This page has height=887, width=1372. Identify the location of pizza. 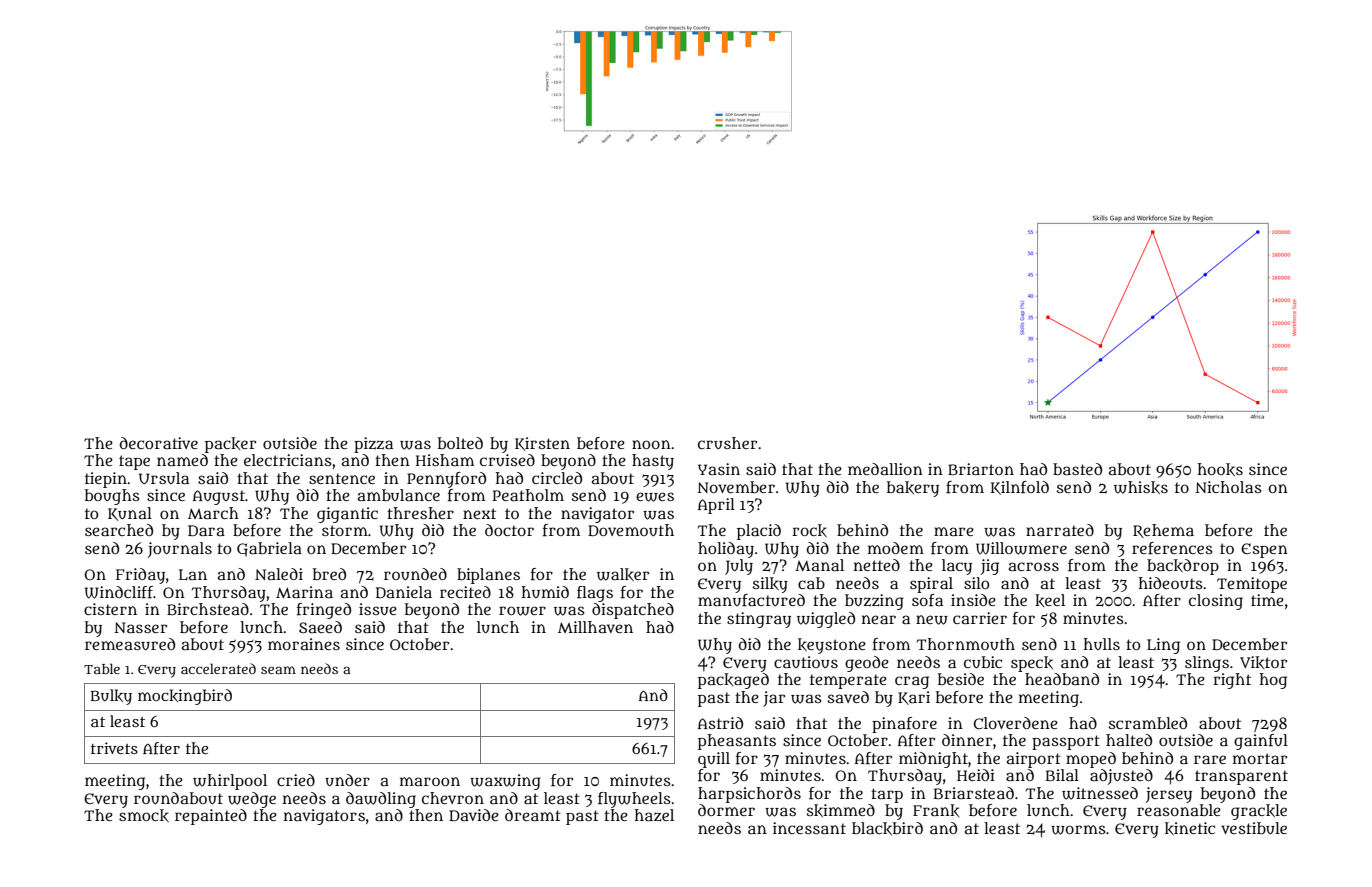
(373, 445).
